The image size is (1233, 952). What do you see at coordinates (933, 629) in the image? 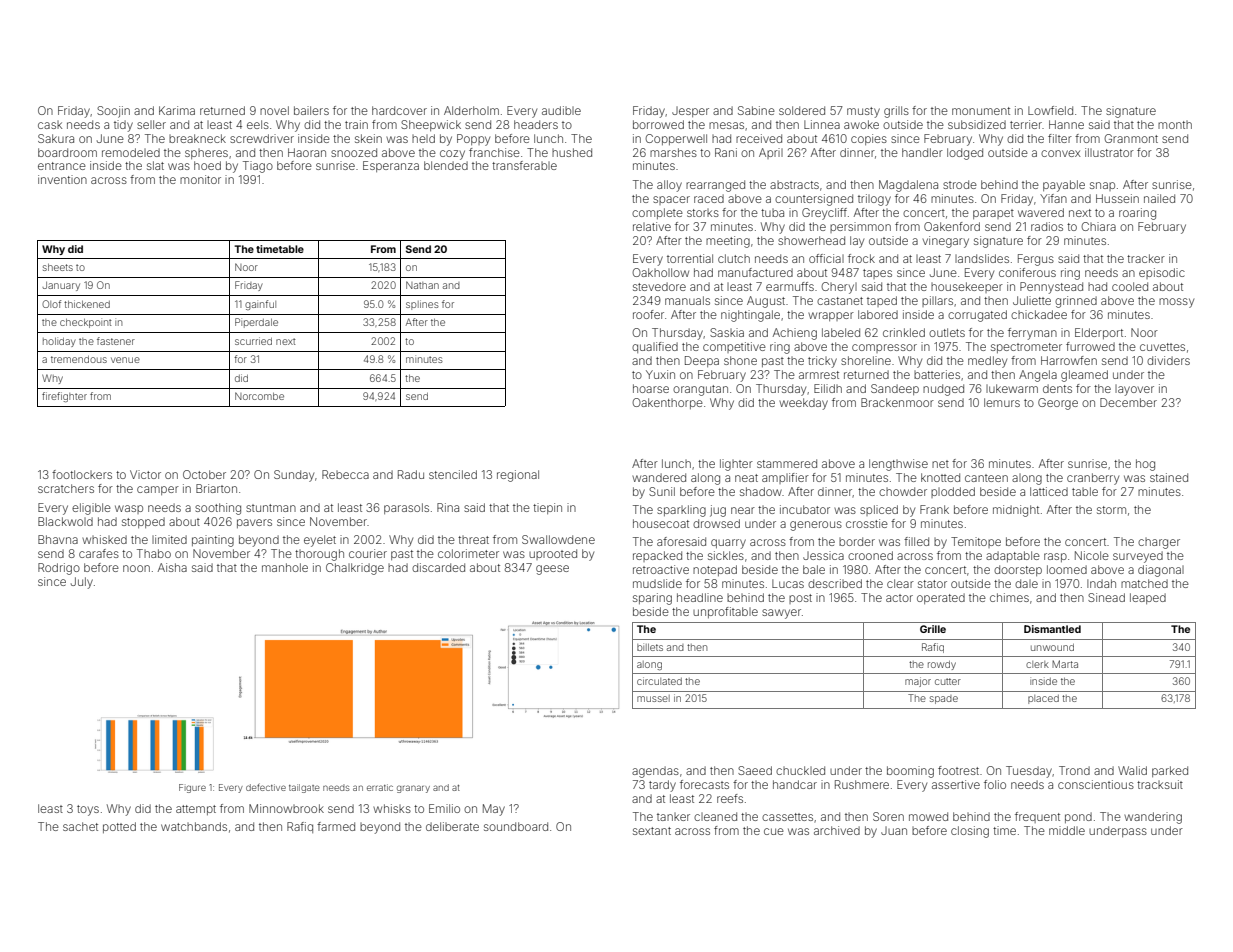
I see `Grille` at bounding box center [933, 629].
